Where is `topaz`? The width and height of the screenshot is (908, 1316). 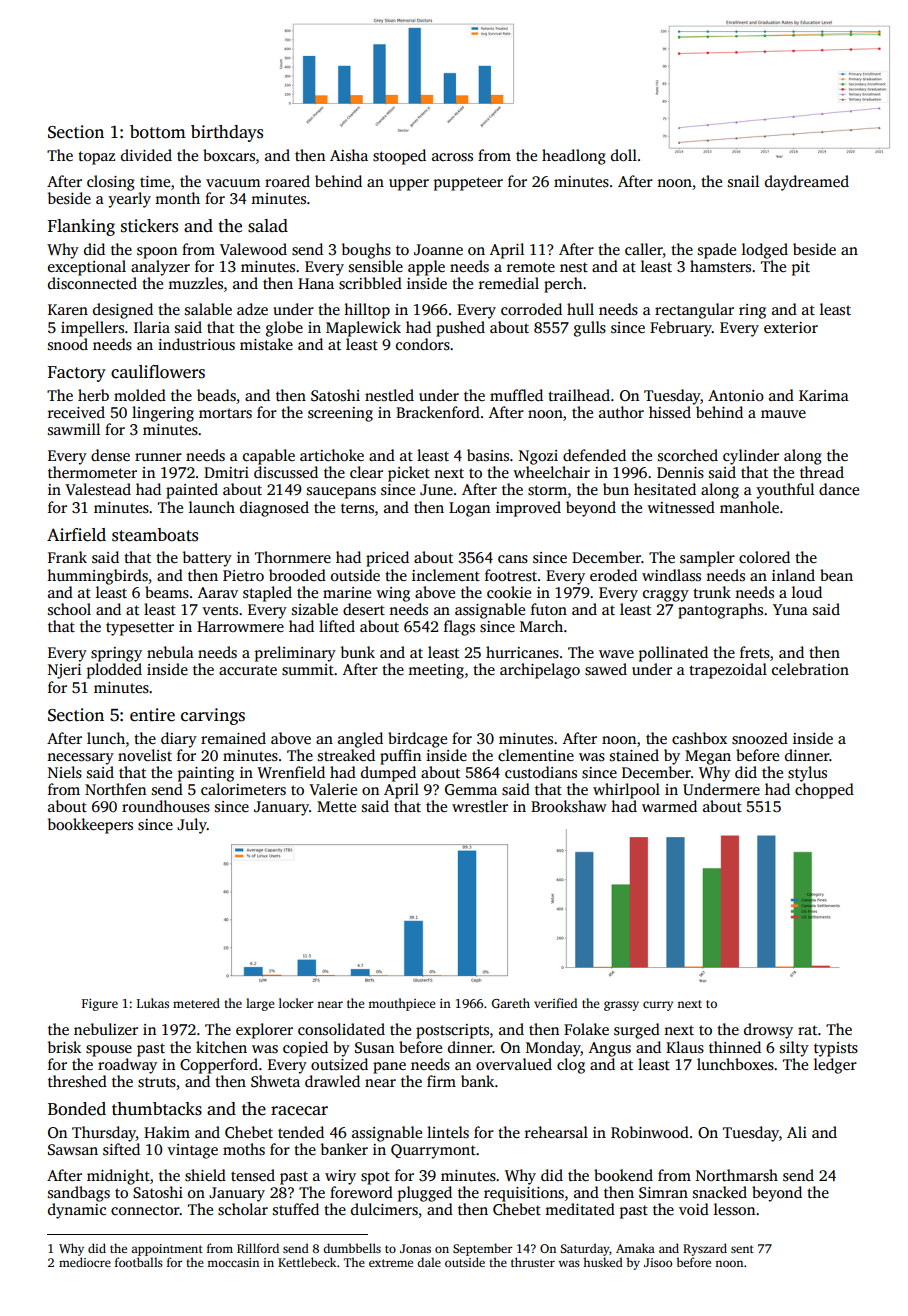
topaz is located at coordinates (96, 158).
